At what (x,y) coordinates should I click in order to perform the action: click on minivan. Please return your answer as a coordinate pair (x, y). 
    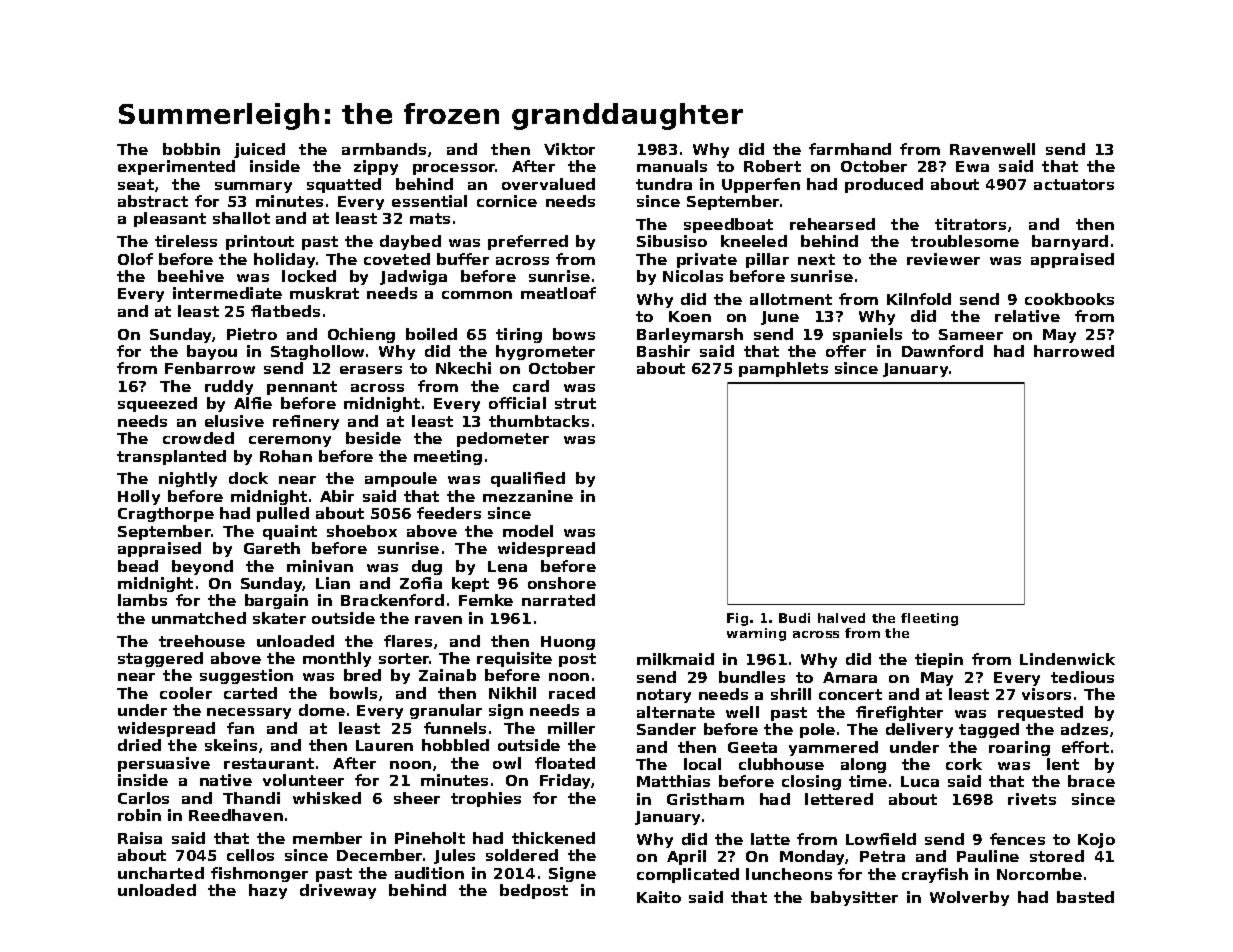
    Looking at the image, I should click on (320, 566).
